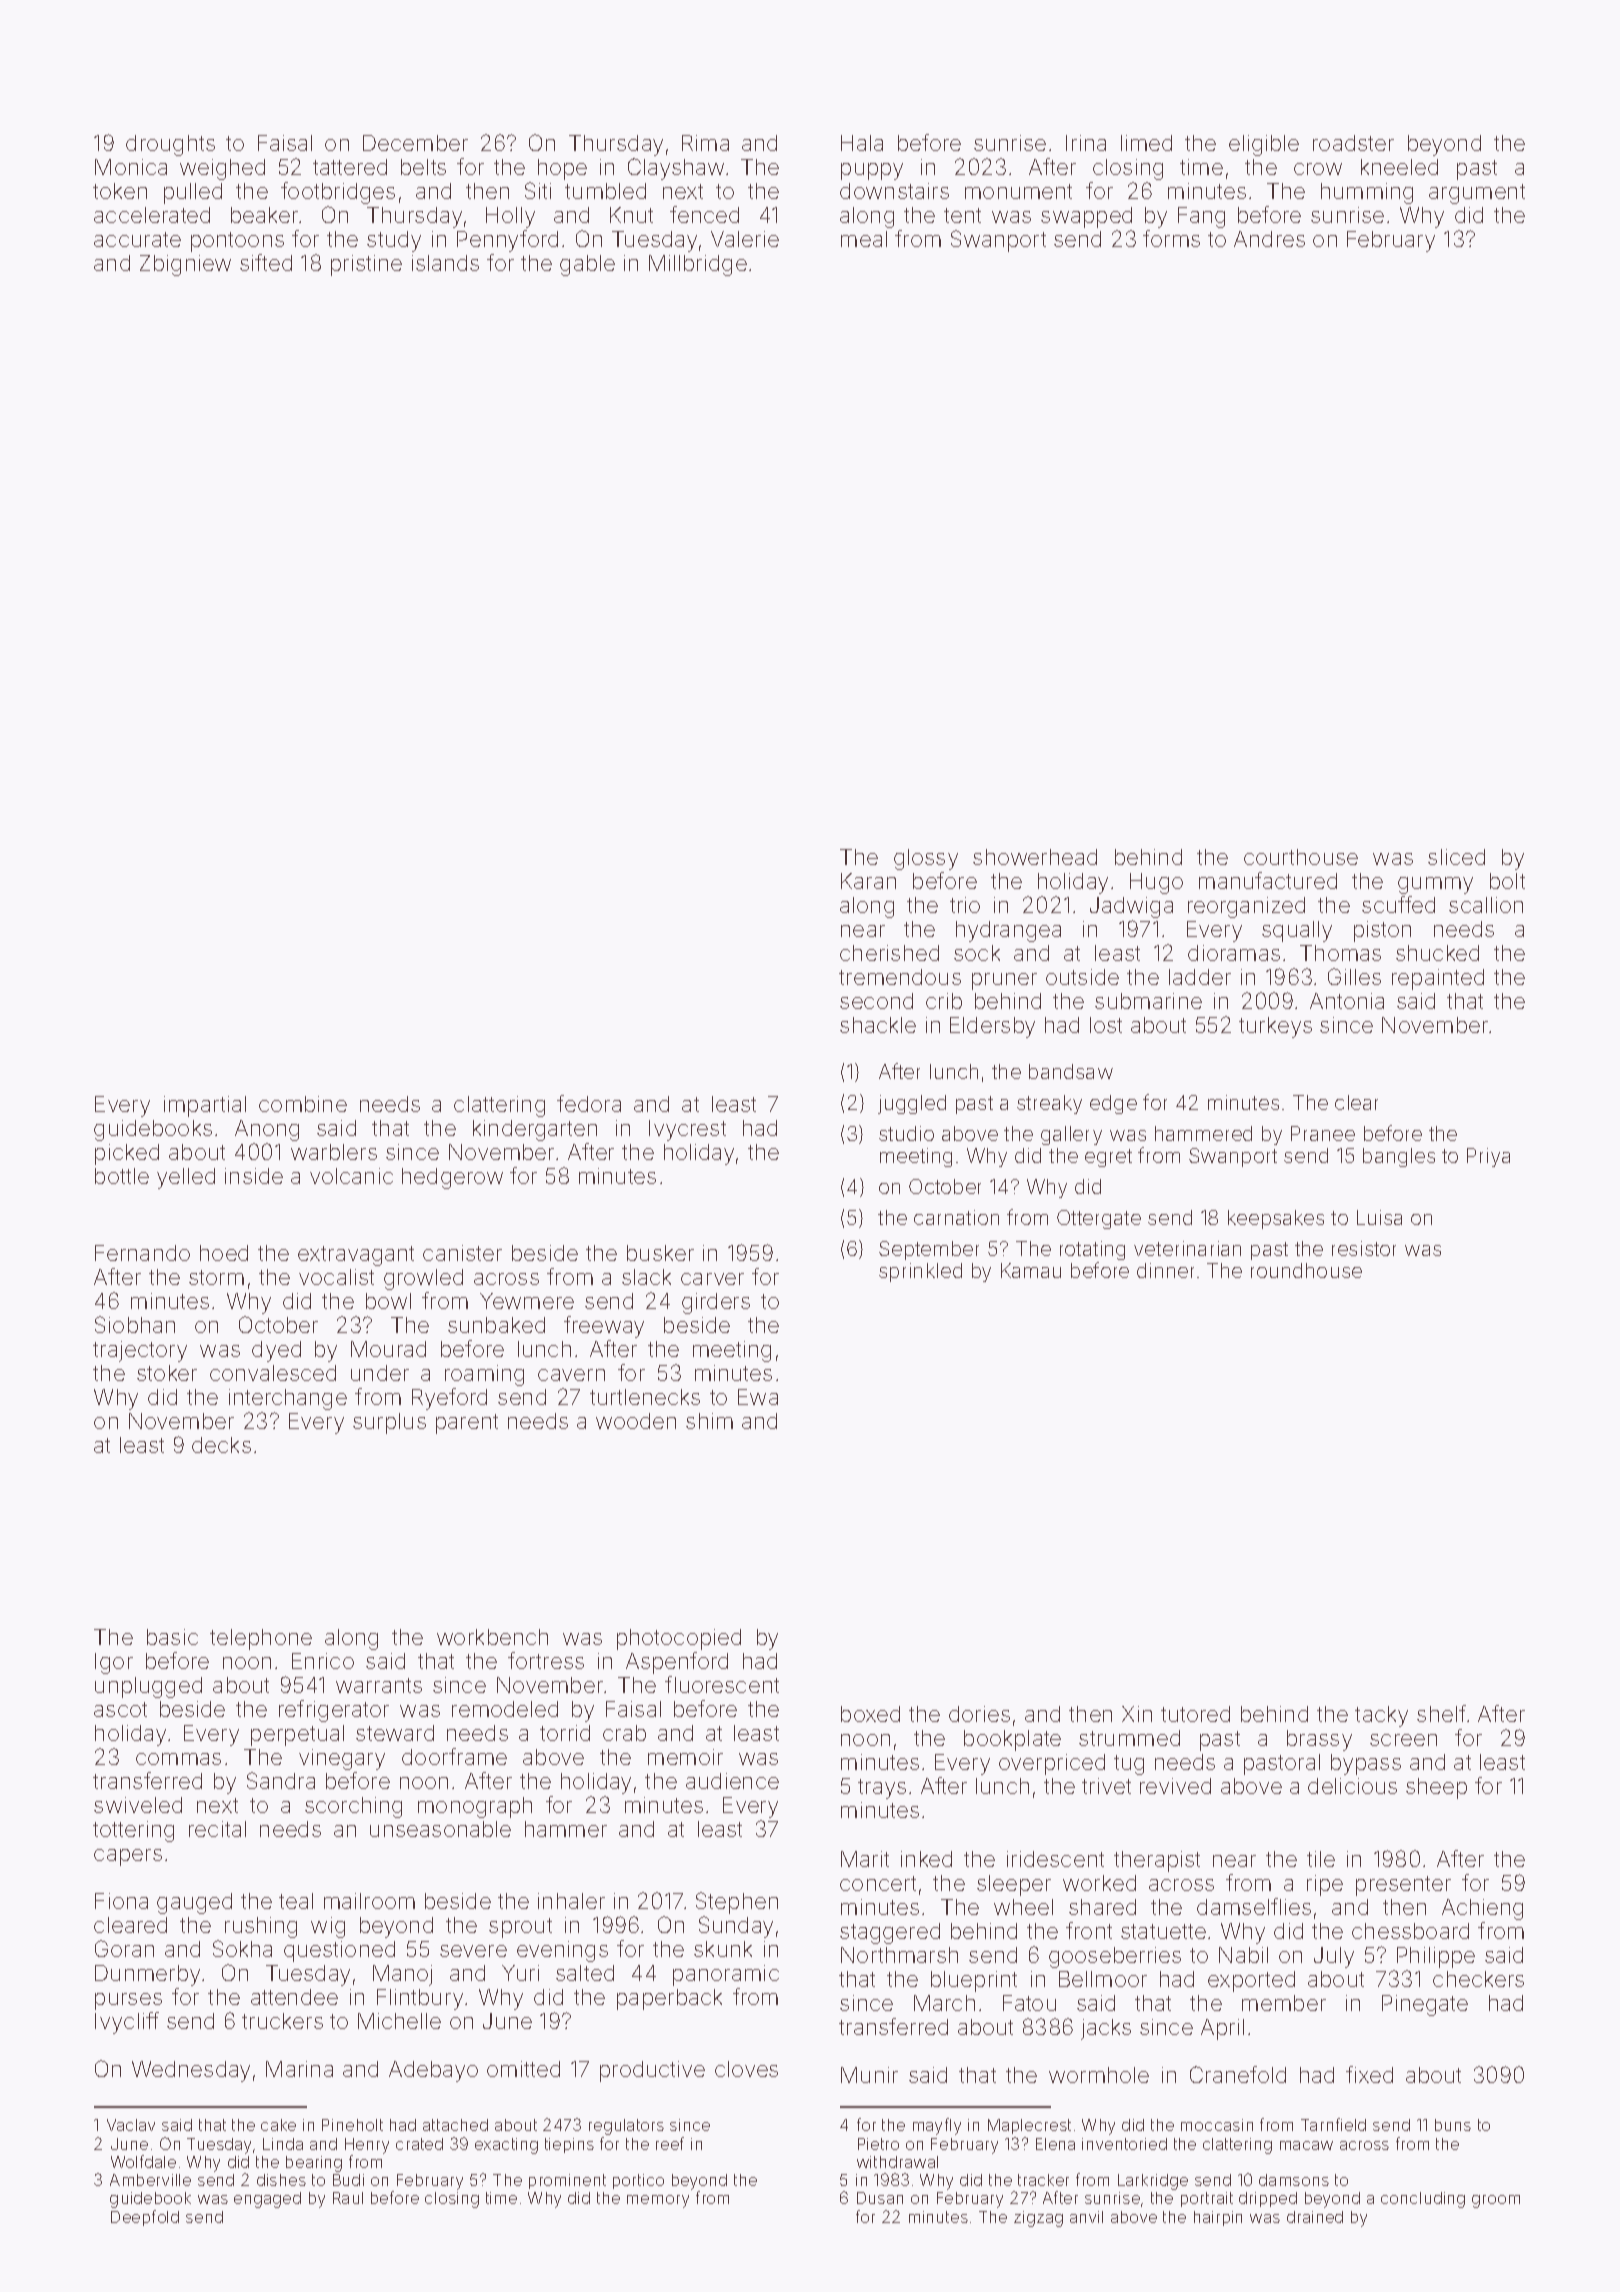 Image resolution: width=1620 pixels, height=2292 pixels. I want to click on Dunmerby, so click(147, 1975).
